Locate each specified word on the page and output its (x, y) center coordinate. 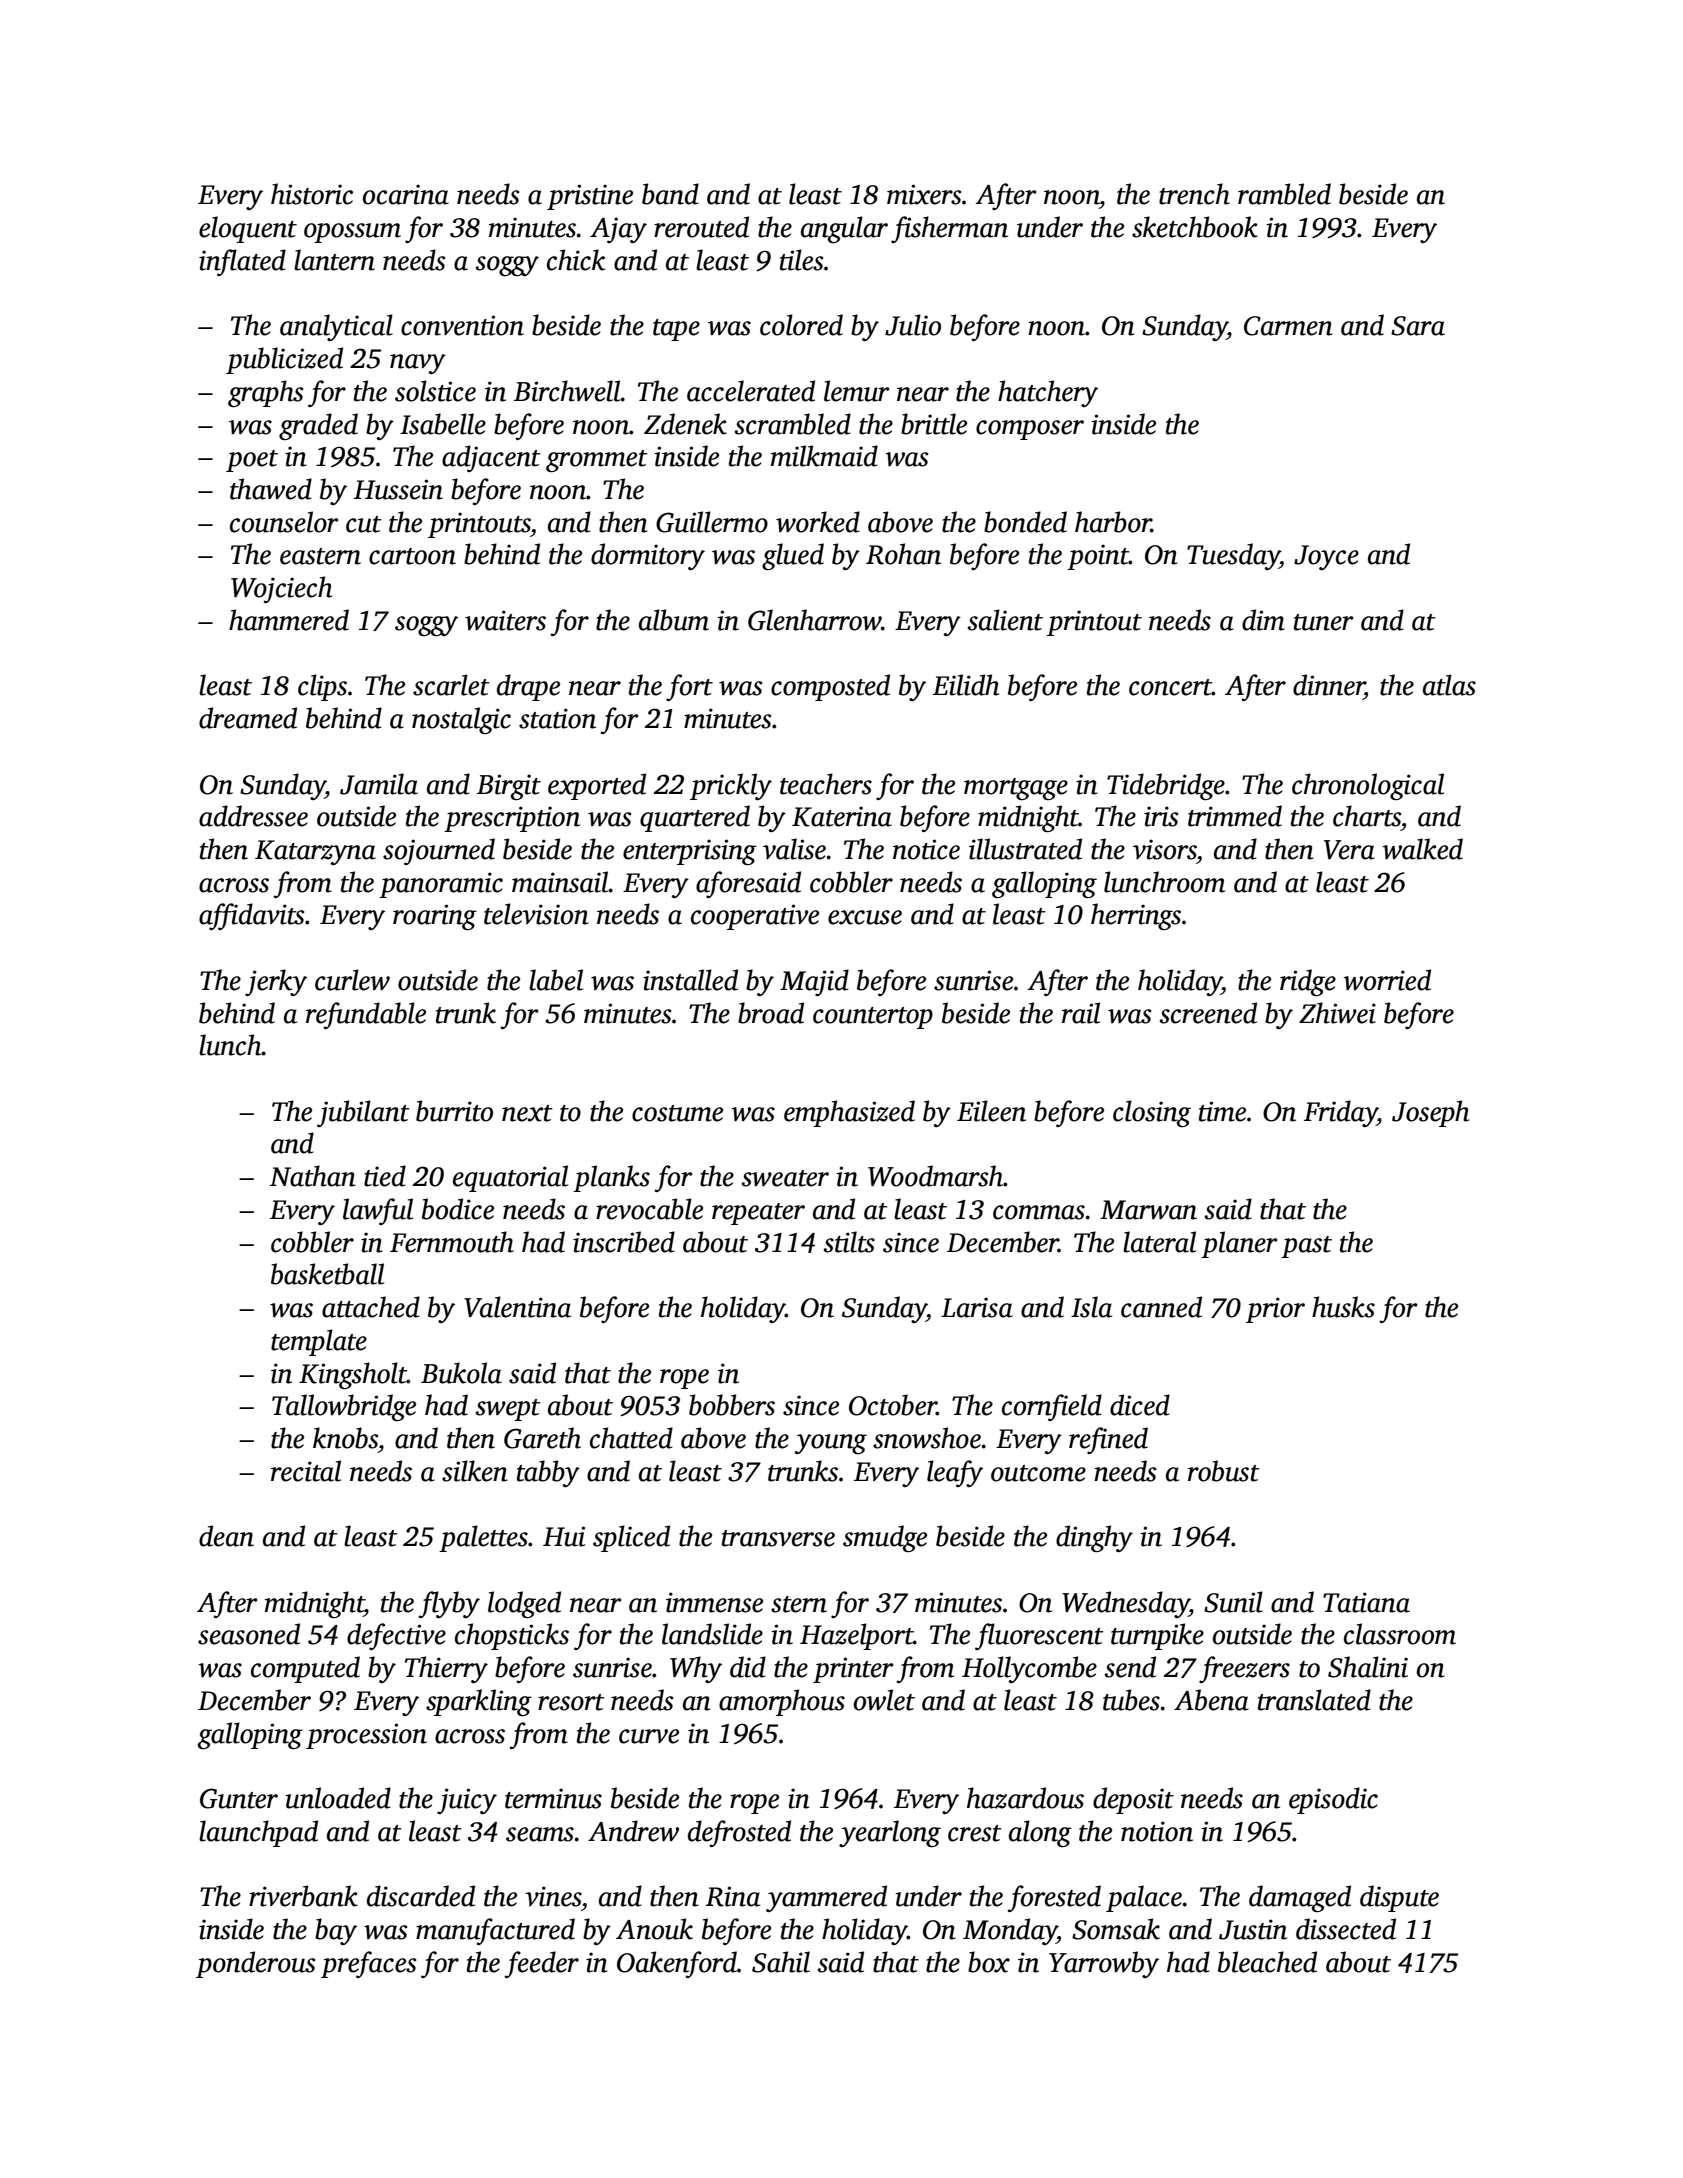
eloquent (248, 229)
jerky (276, 982)
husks (1343, 1307)
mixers (924, 194)
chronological (1368, 786)
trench (1194, 194)
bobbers (732, 1405)
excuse (865, 917)
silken (475, 1471)
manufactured (495, 1931)
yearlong (890, 1833)
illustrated (1025, 849)
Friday (1340, 1113)
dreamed (248, 718)
